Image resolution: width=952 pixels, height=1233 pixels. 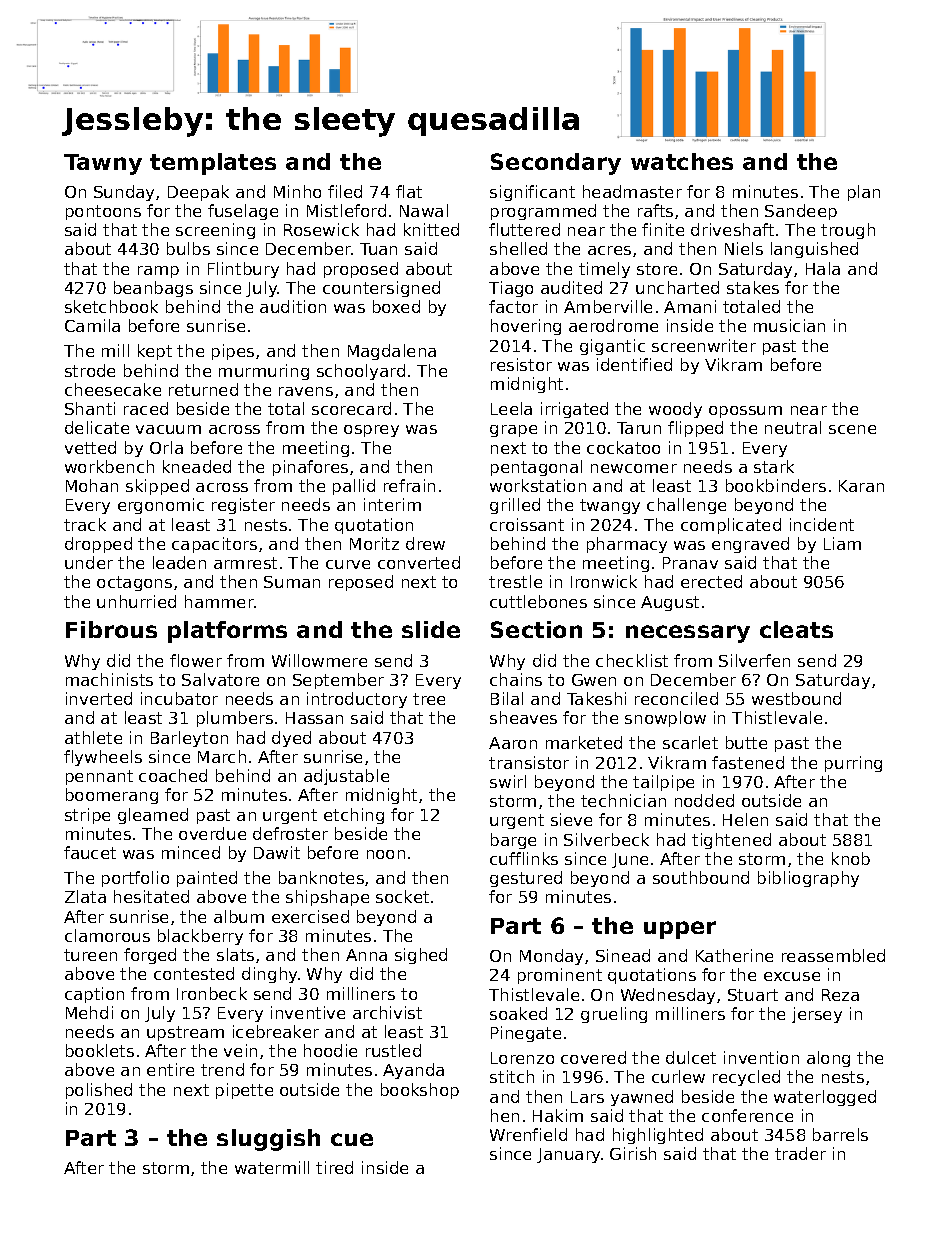 What do you see at coordinates (851, 858) in the screenshot?
I see `knob` at bounding box center [851, 858].
